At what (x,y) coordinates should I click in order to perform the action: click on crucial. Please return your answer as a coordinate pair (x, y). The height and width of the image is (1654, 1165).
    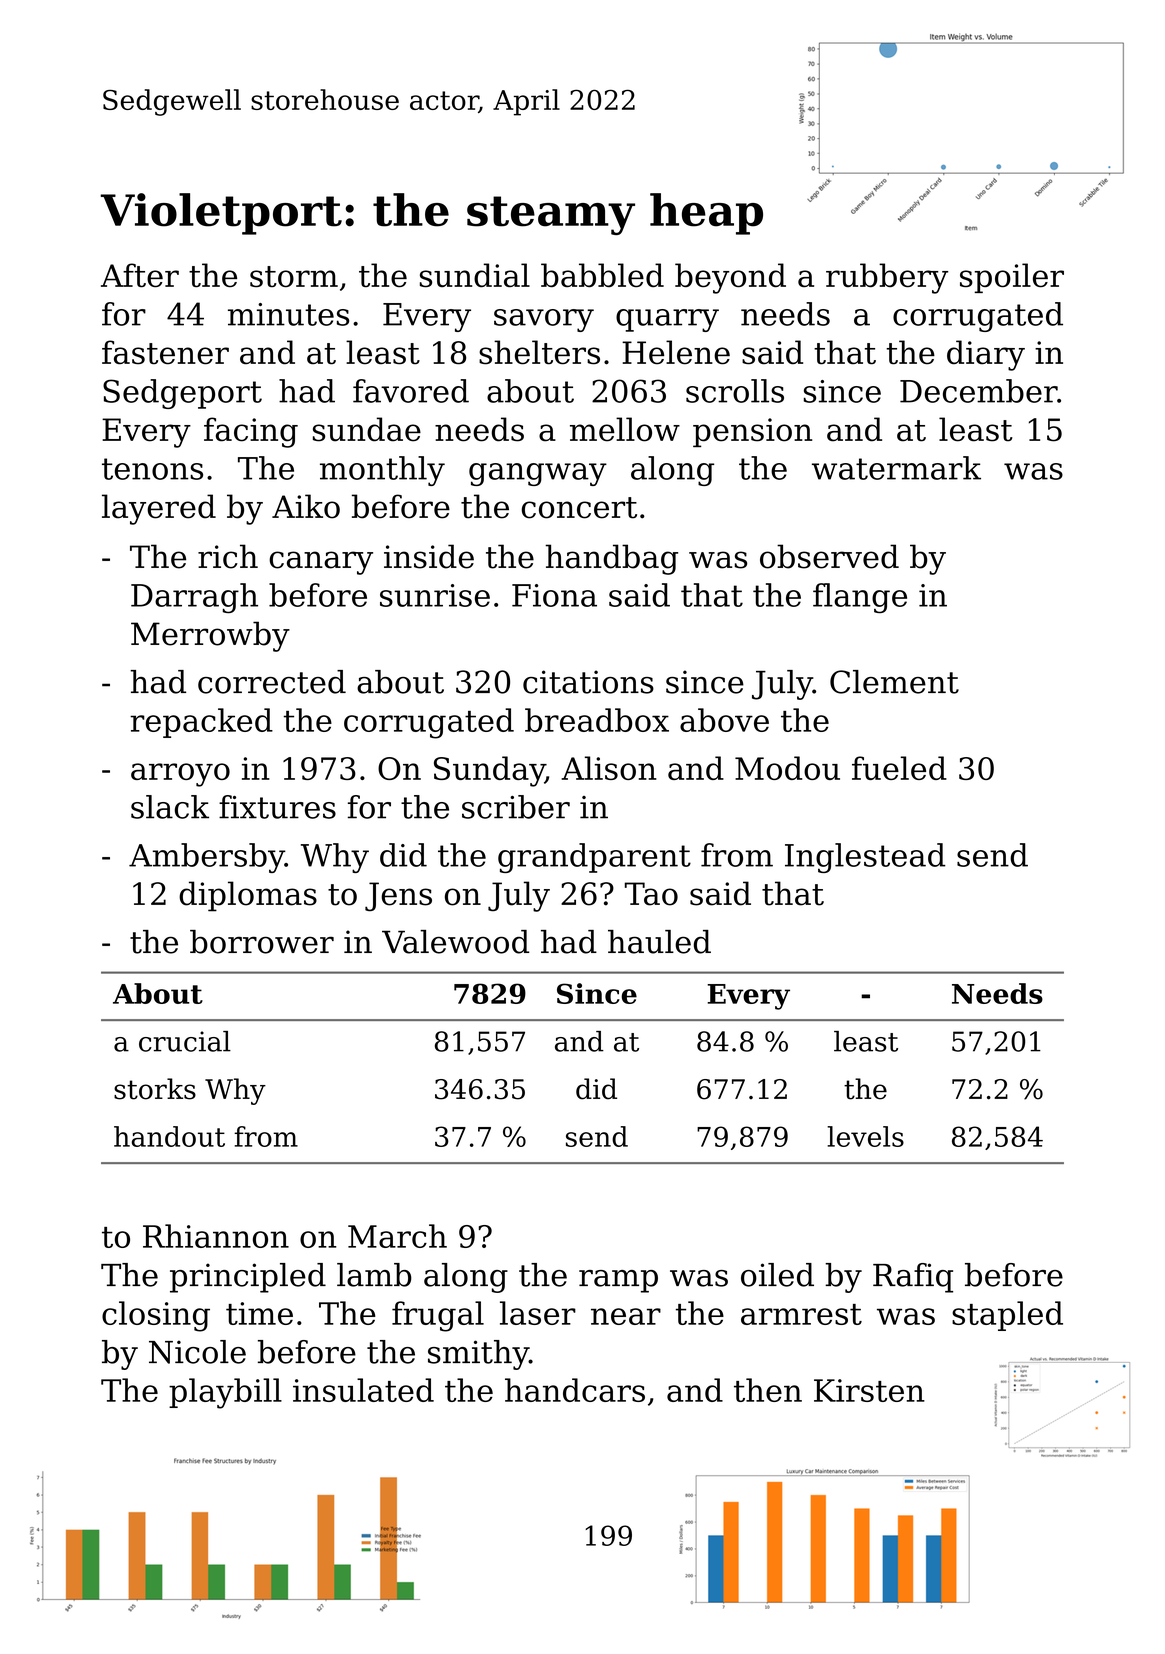
    Looking at the image, I should click on (185, 1041).
